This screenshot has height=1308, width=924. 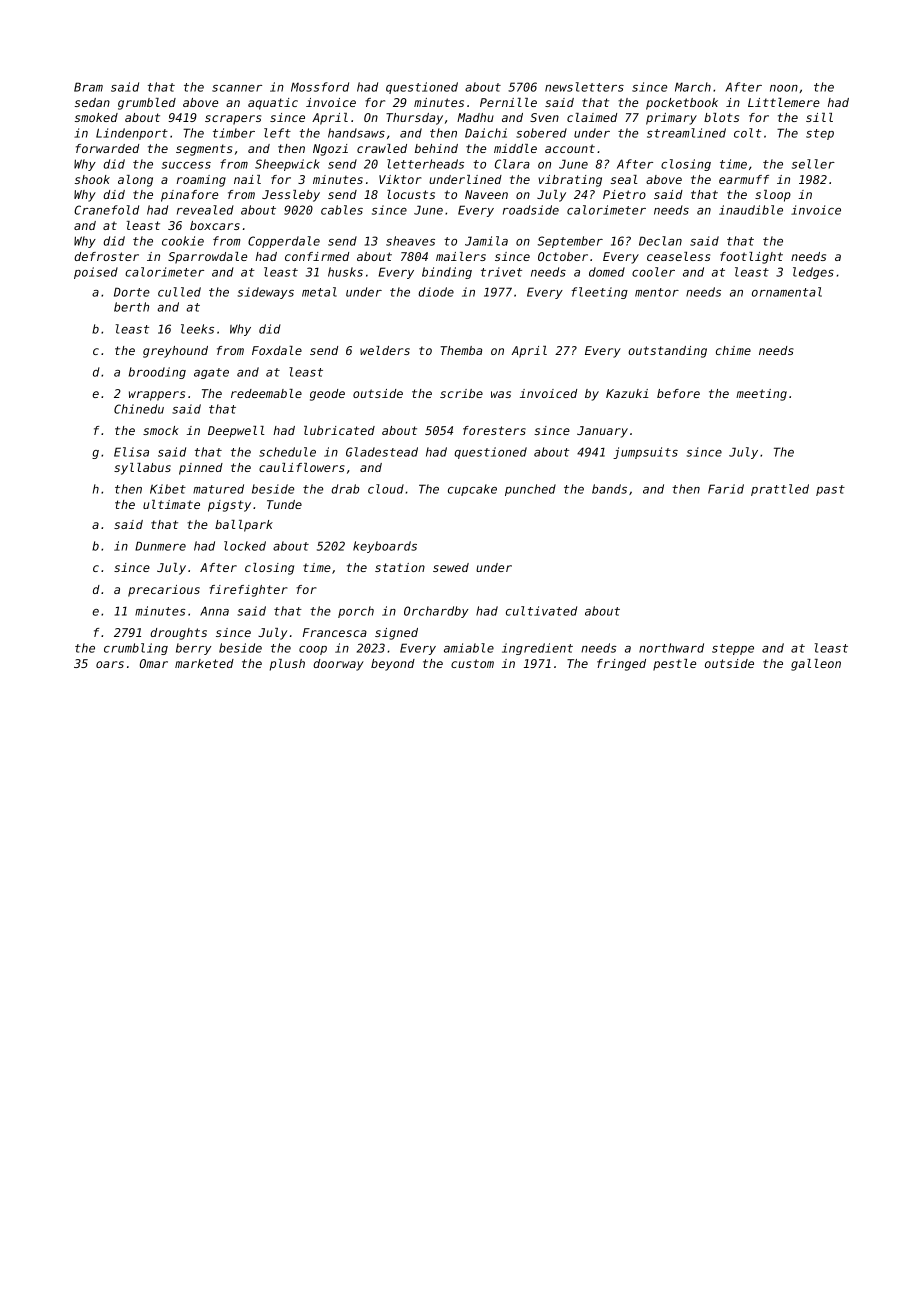 I want to click on northward, so click(x=671, y=648).
